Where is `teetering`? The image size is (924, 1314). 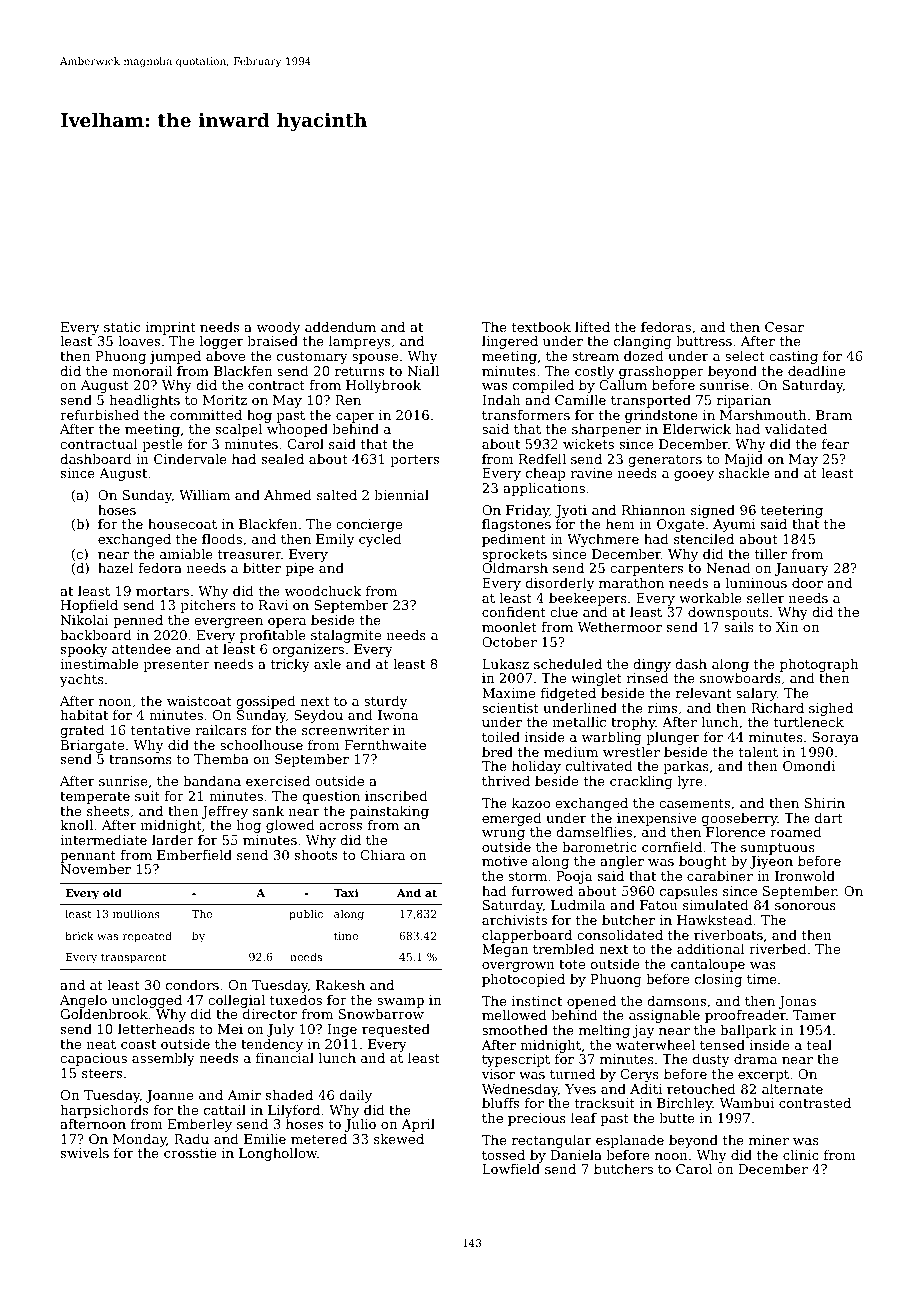 teetering is located at coordinates (792, 511).
